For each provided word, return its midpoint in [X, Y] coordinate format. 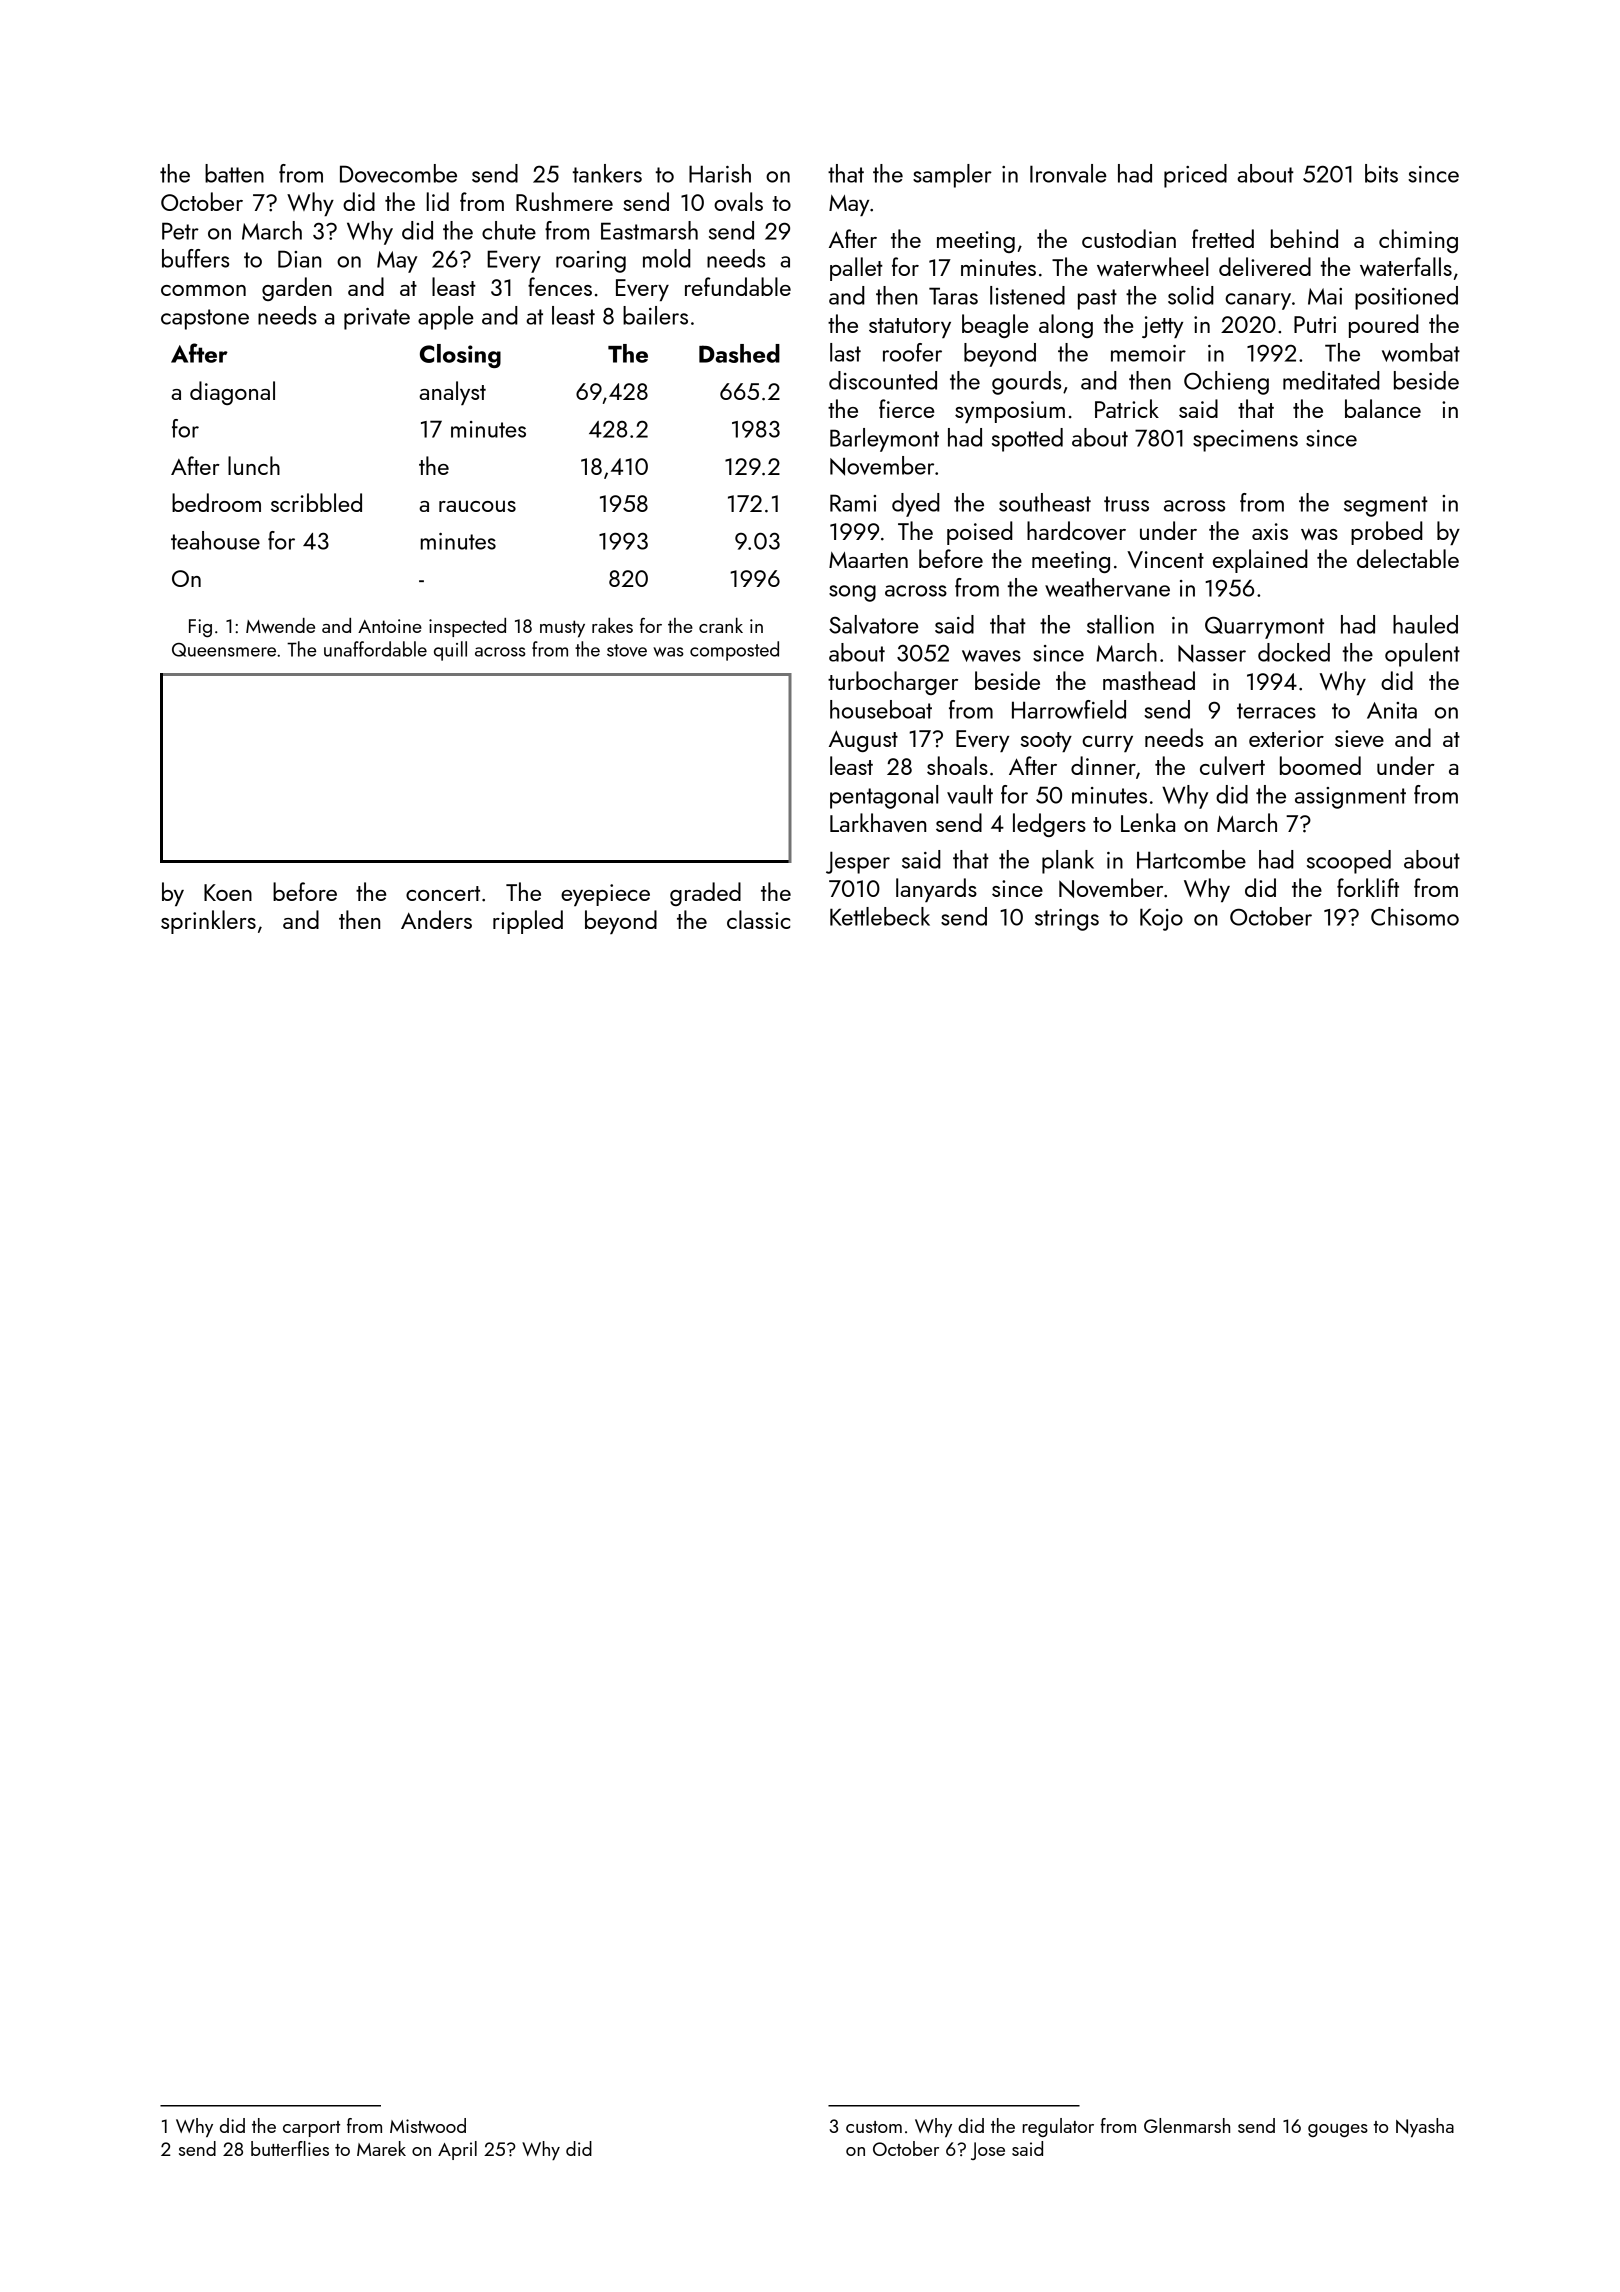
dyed [916, 505]
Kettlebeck [880, 916]
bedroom [216, 502]
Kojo [1161, 919]
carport [311, 2129]
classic [758, 919]
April [457, 2150]
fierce [906, 408]
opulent [1422, 655]
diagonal [232, 393]
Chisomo [1415, 916]
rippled [528, 922]
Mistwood [428, 2125]
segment [1386, 506]
